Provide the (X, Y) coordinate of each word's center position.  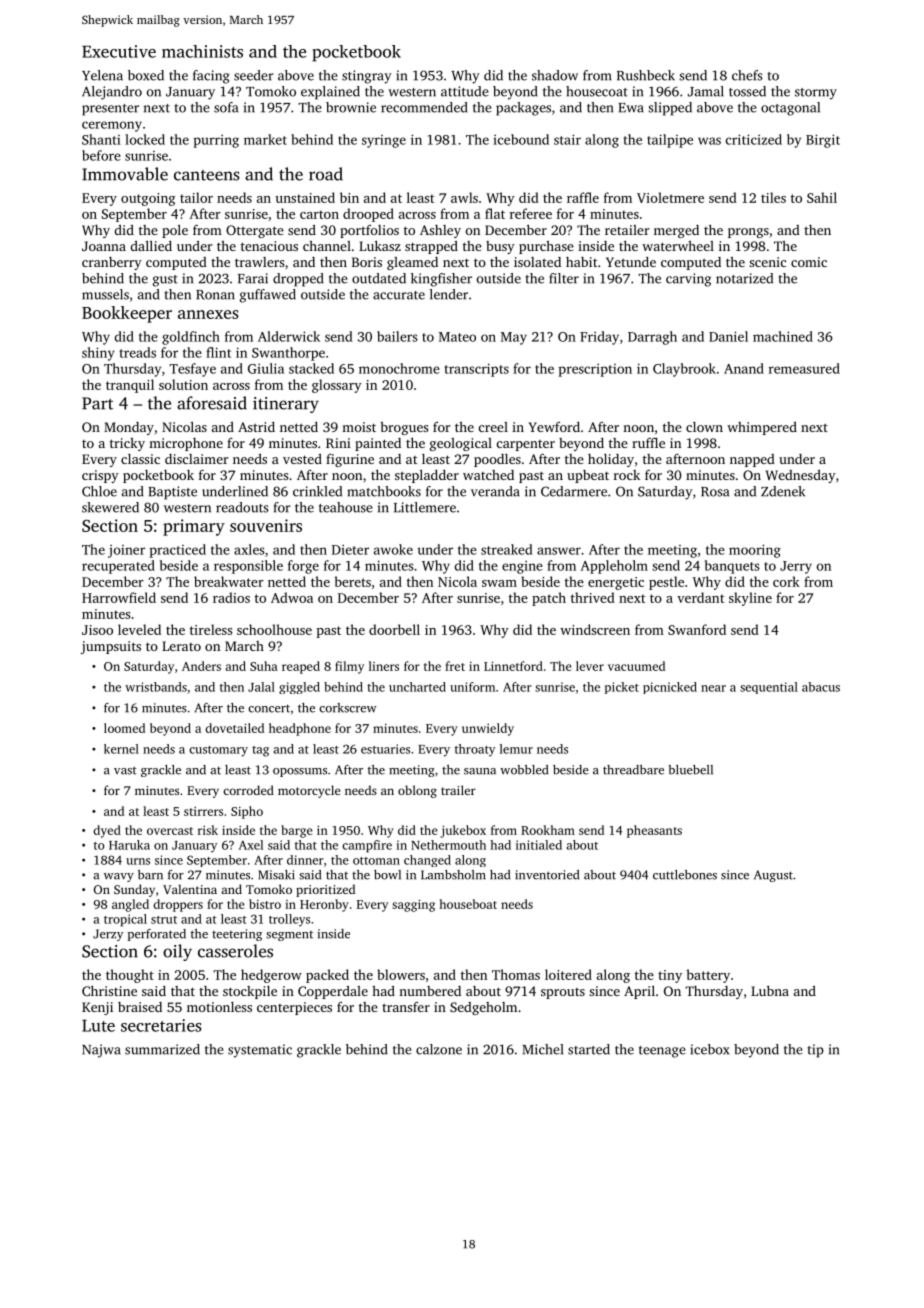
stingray (366, 77)
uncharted (417, 687)
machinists (202, 51)
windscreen (595, 629)
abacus (821, 687)
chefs (747, 75)
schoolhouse (274, 629)
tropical (125, 920)
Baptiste (172, 493)
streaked (507, 549)
